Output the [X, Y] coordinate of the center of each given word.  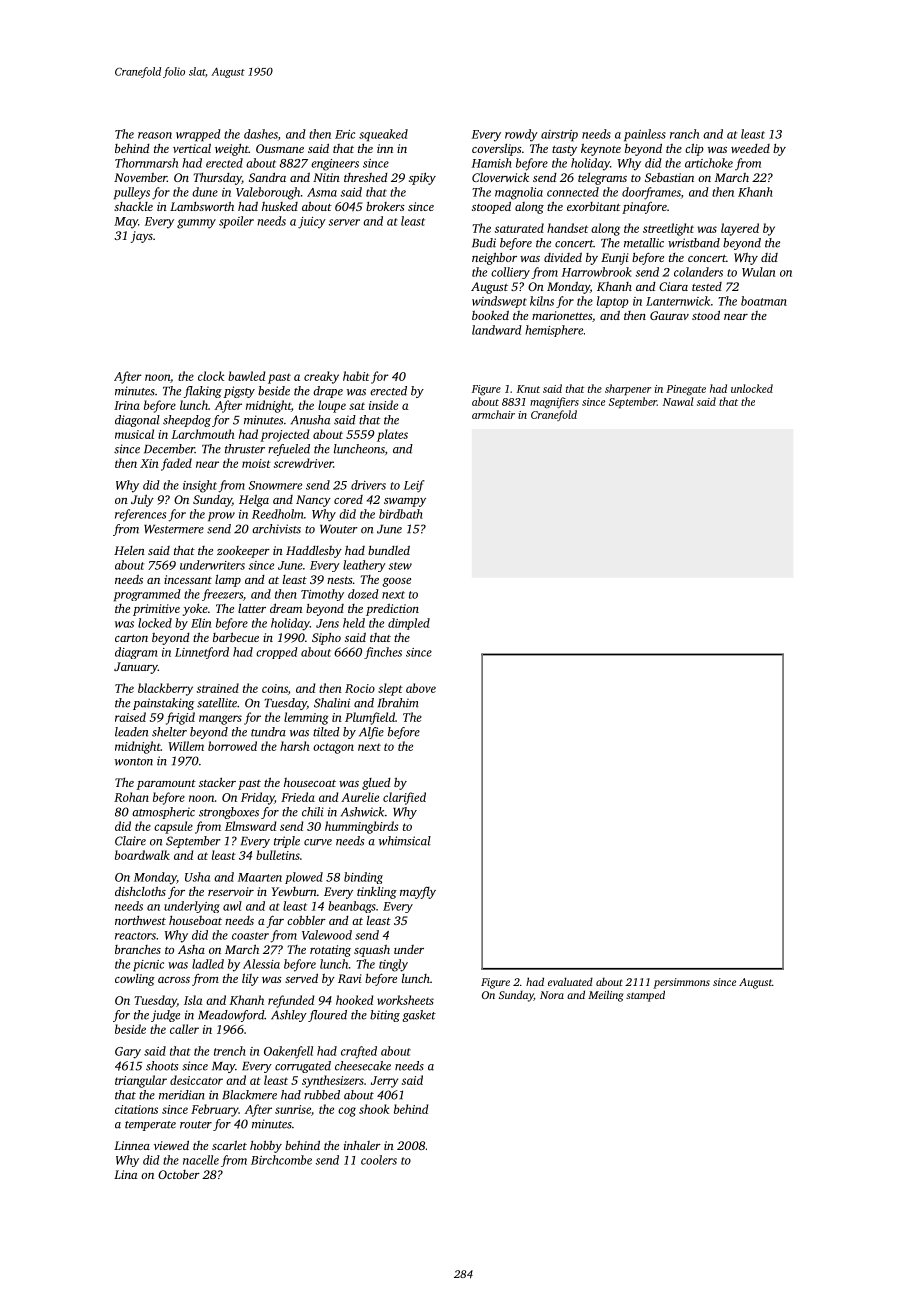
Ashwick [362, 812]
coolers [379, 1160]
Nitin [326, 177]
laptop [613, 302]
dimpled [409, 624]
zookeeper [243, 552]
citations [136, 1109]
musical [134, 434]
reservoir [231, 891]
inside [383, 405]
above [421, 688]
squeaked [383, 135]
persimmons [681, 983]
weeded [750, 148]
